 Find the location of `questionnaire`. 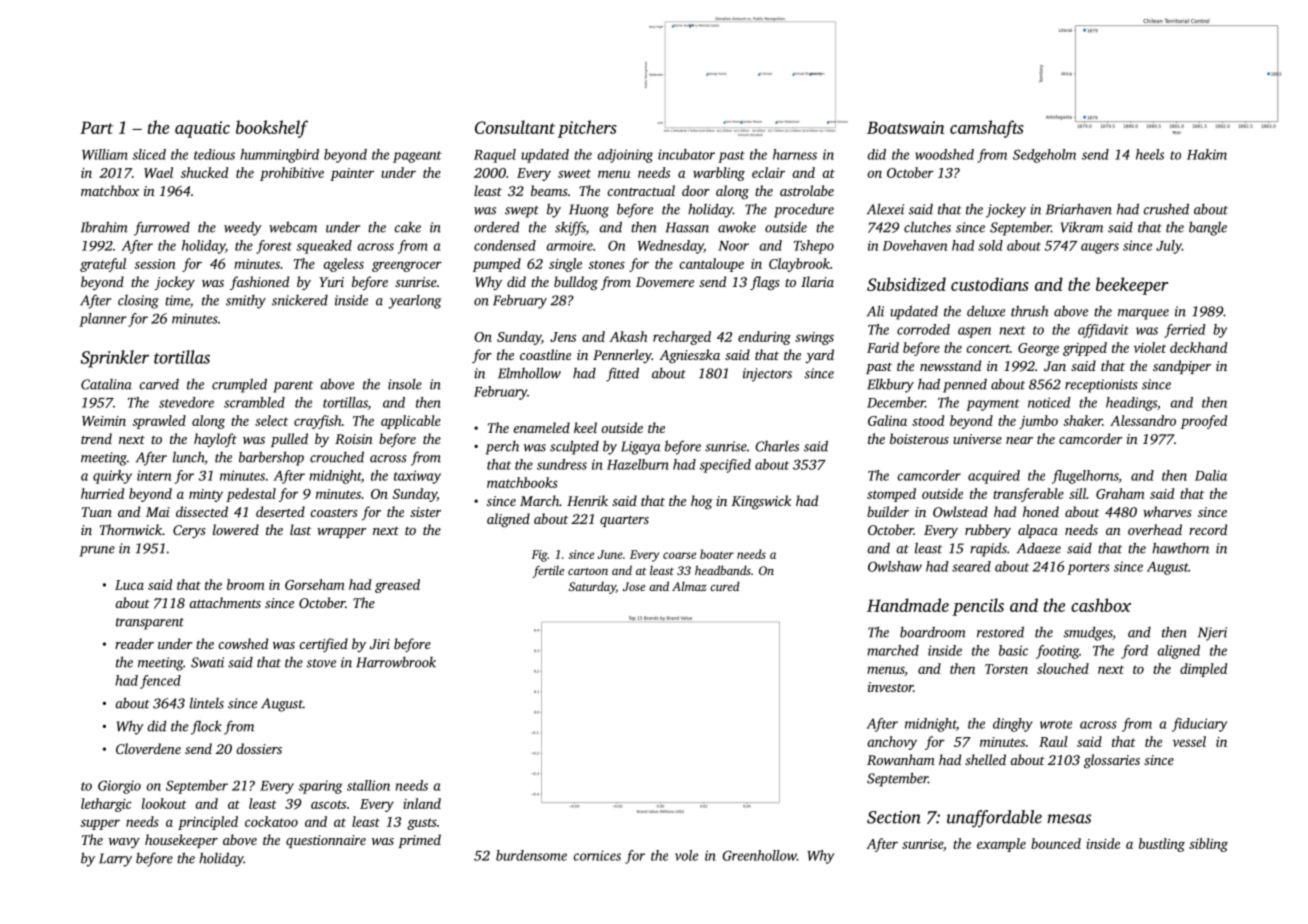

questionnaire is located at coordinates (326, 841).
